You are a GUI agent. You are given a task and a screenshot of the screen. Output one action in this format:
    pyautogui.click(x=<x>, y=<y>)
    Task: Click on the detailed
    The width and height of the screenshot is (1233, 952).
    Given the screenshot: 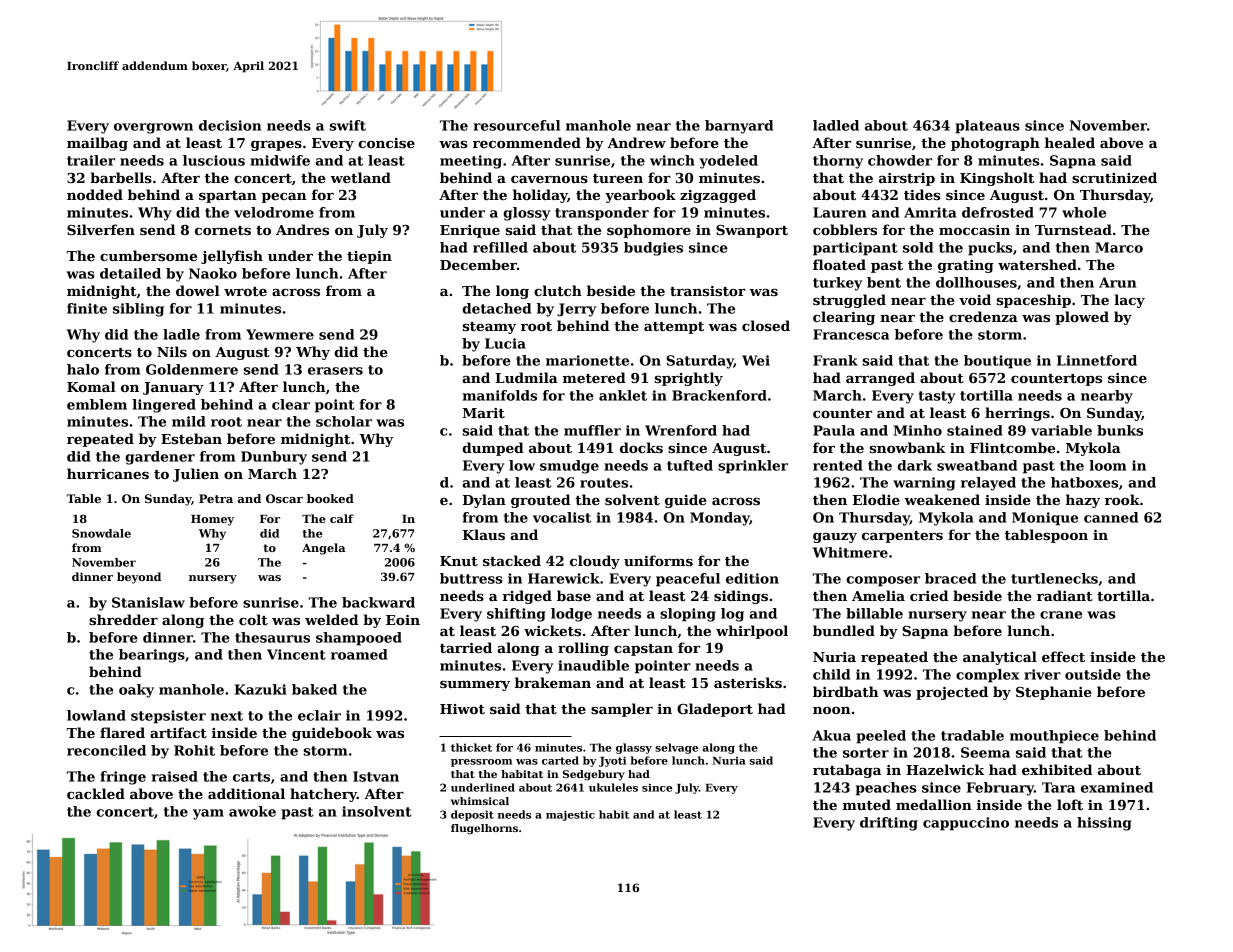 What is the action you would take?
    pyautogui.click(x=130, y=273)
